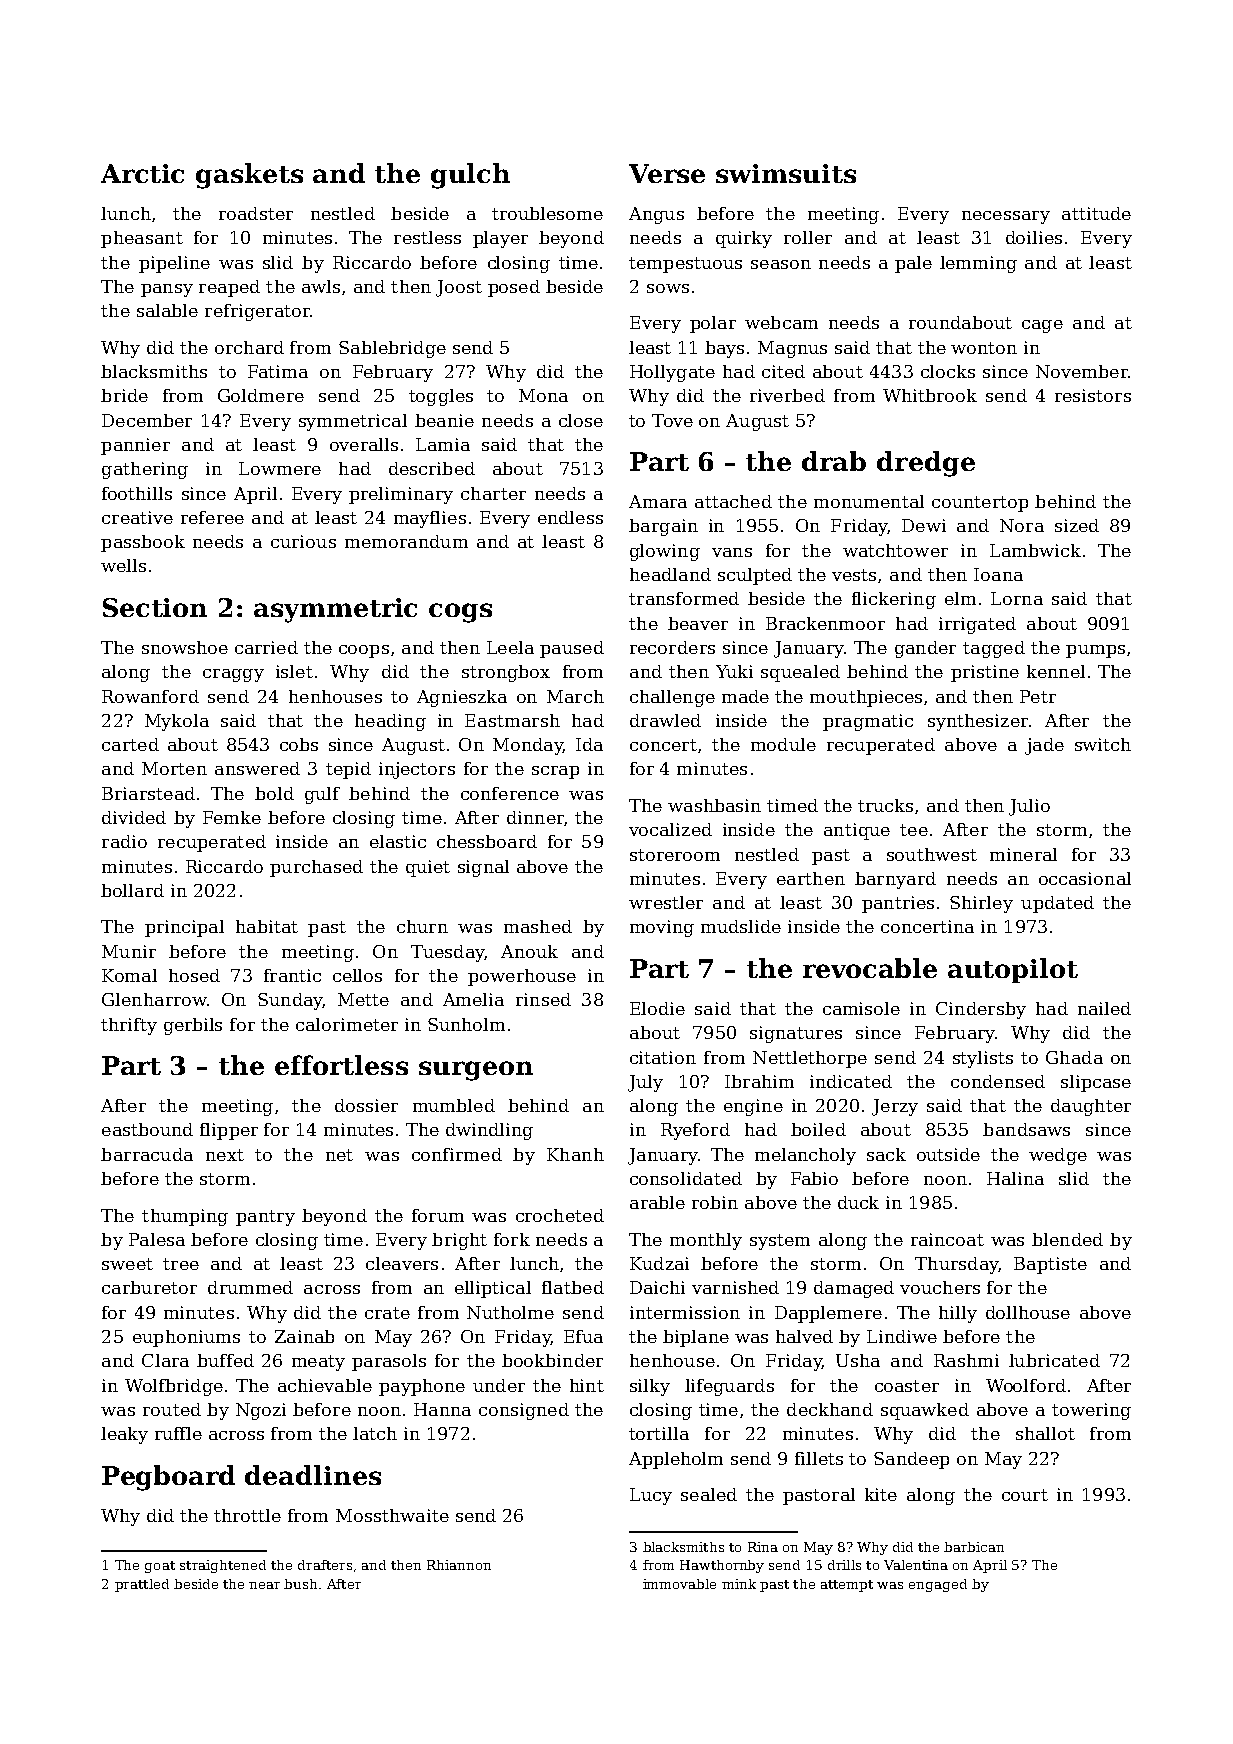 The height and width of the document is (1744, 1233). What do you see at coordinates (406, 541) in the document?
I see `memorandum` at bounding box center [406, 541].
